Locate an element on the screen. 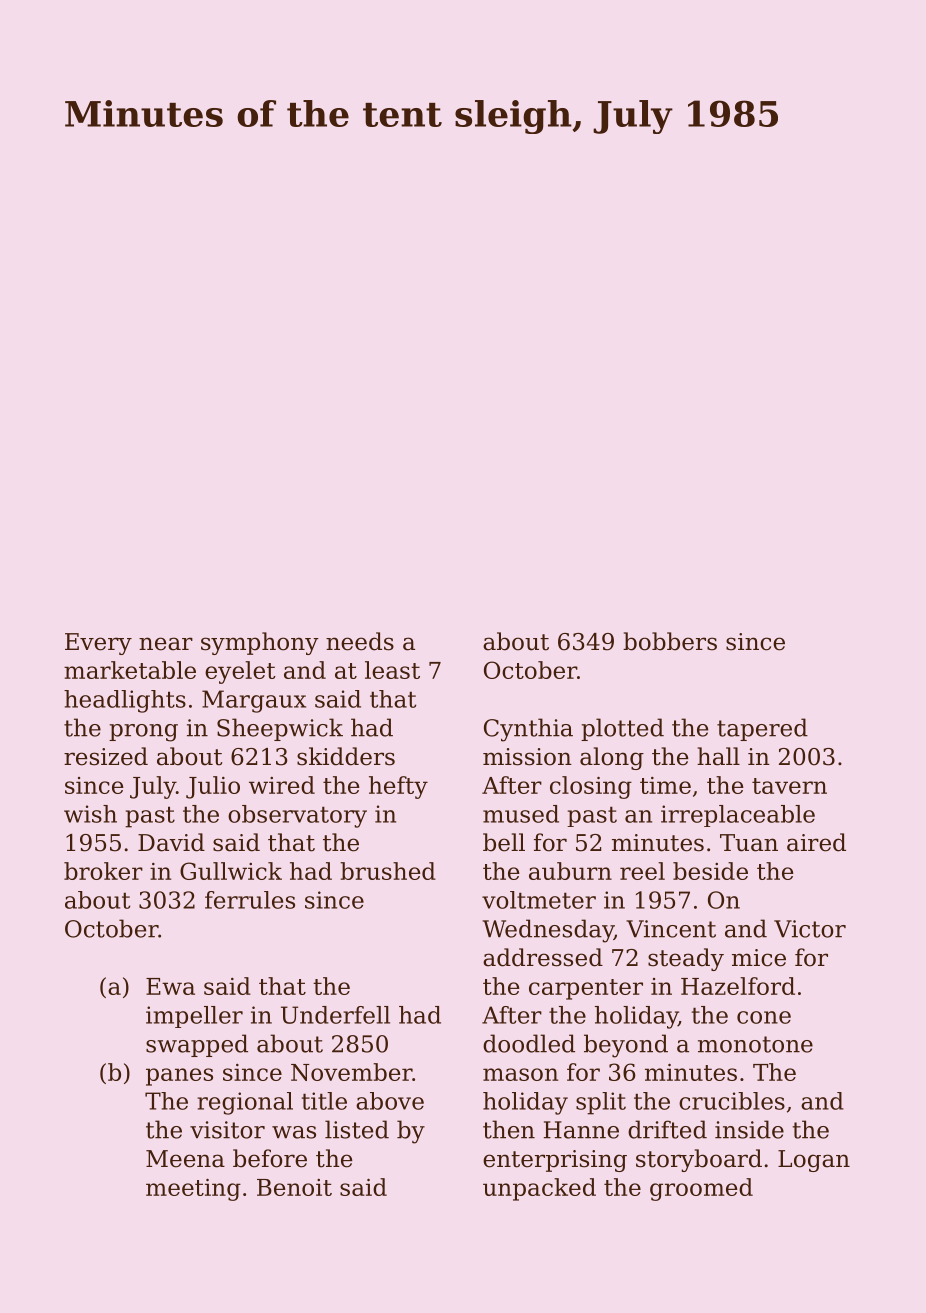 Image resolution: width=926 pixels, height=1313 pixels. hefty is located at coordinates (398, 787).
